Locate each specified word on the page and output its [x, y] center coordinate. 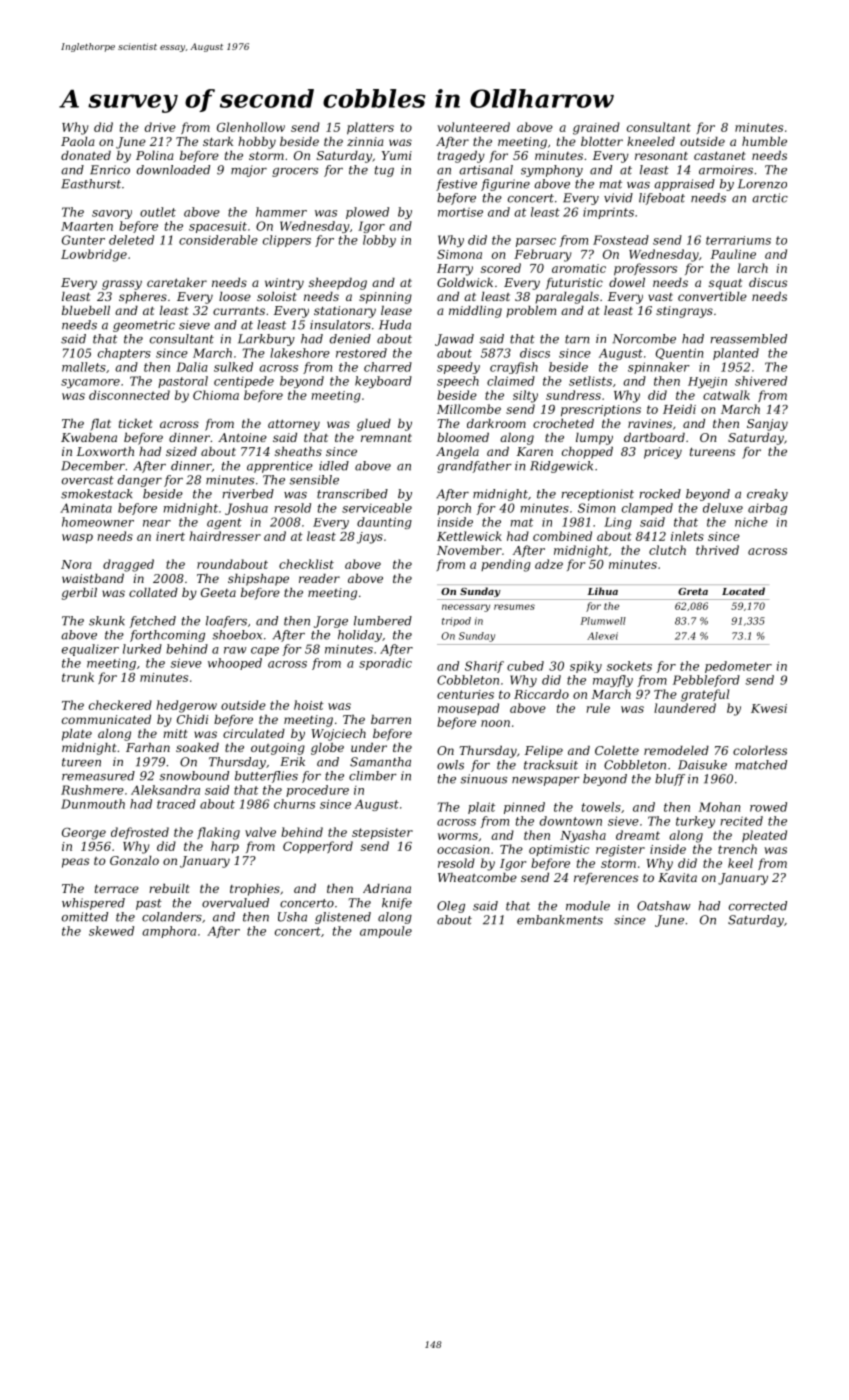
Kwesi [769, 708]
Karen [535, 451]
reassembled [749, 339]
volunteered [473, 127]
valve [260, 832]
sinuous [483, 779]
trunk [78, 677]
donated [86, 155]
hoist [309, 705]
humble [764, 141]
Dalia [192, 367]
